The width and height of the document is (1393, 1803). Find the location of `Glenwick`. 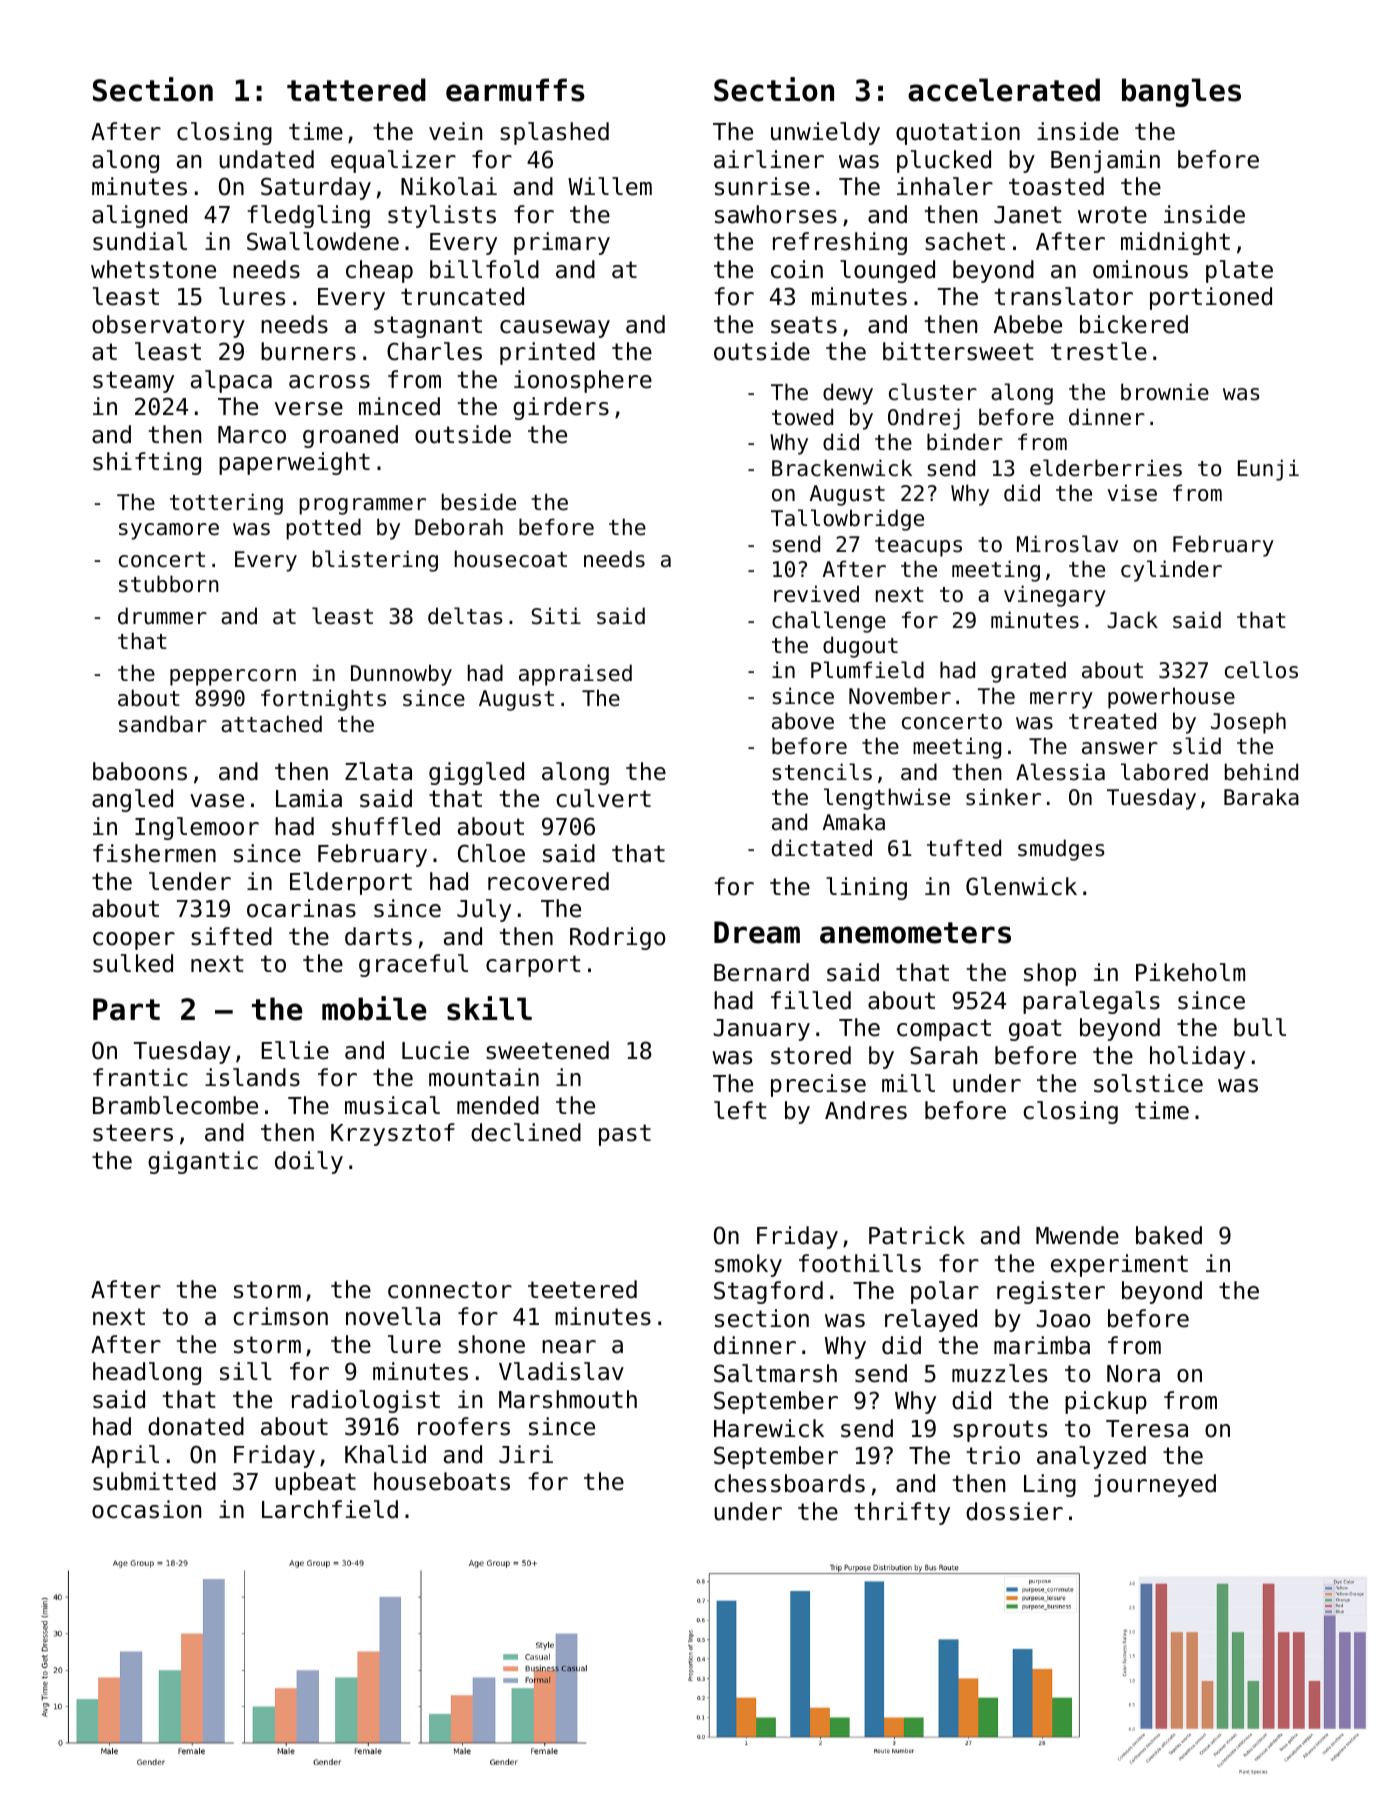

Glenwick is located at coordinates (1021, 886).
